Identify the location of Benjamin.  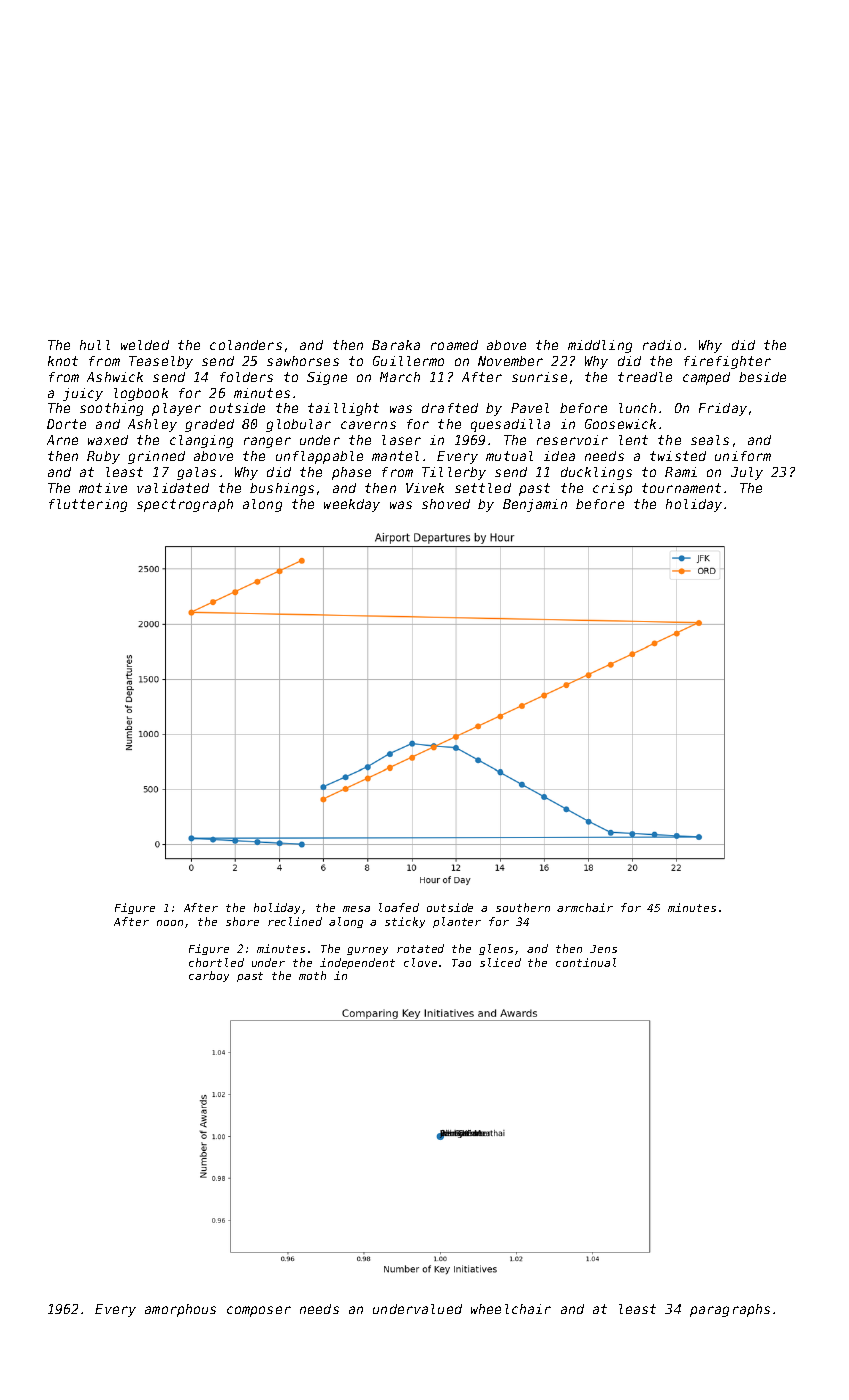
(535, 505).
